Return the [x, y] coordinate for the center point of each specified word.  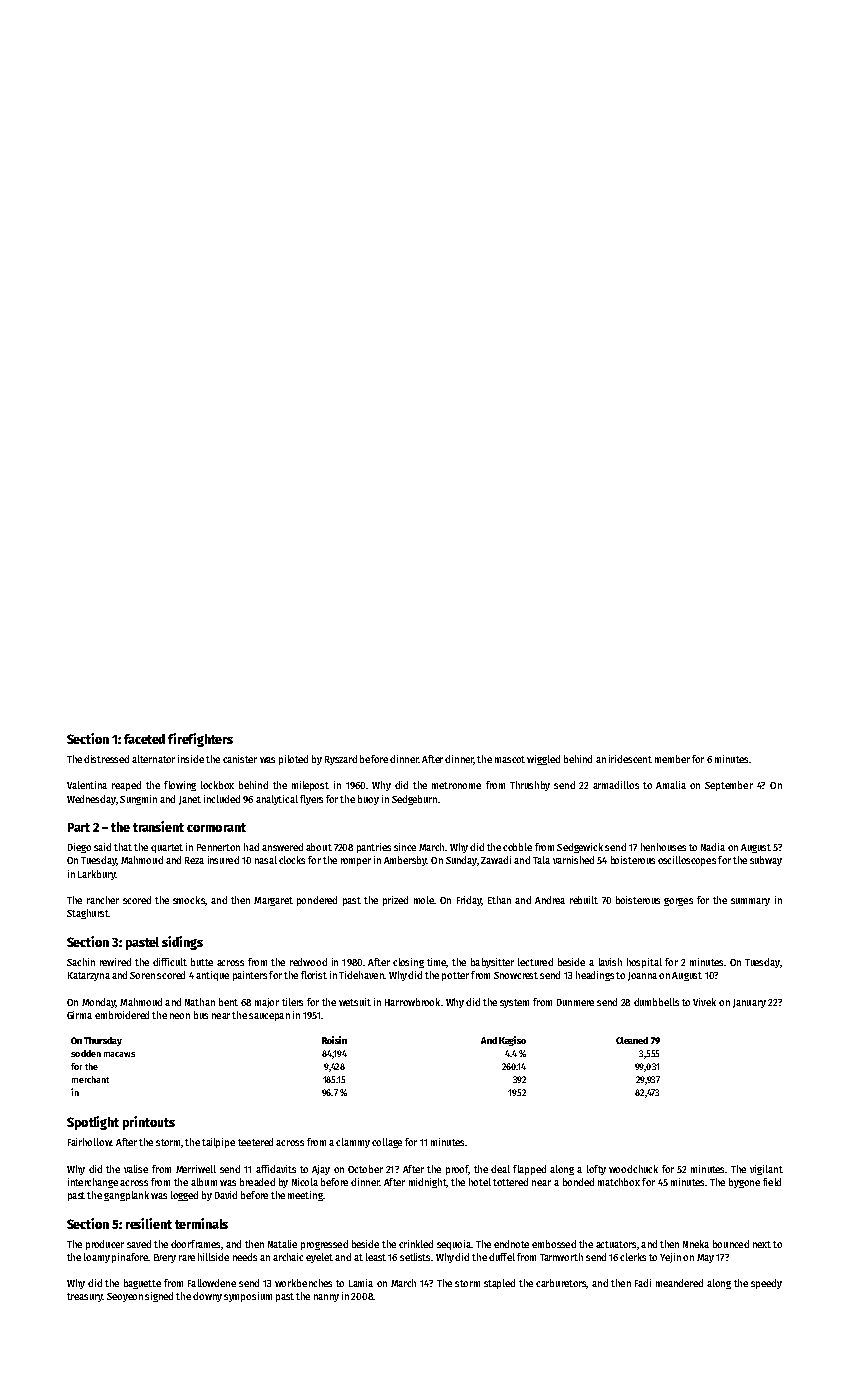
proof [457, 1170]
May [705, 1258]
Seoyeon [125, 1297]
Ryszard [341, 760]
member [672, 759]
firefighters [200, 740]
